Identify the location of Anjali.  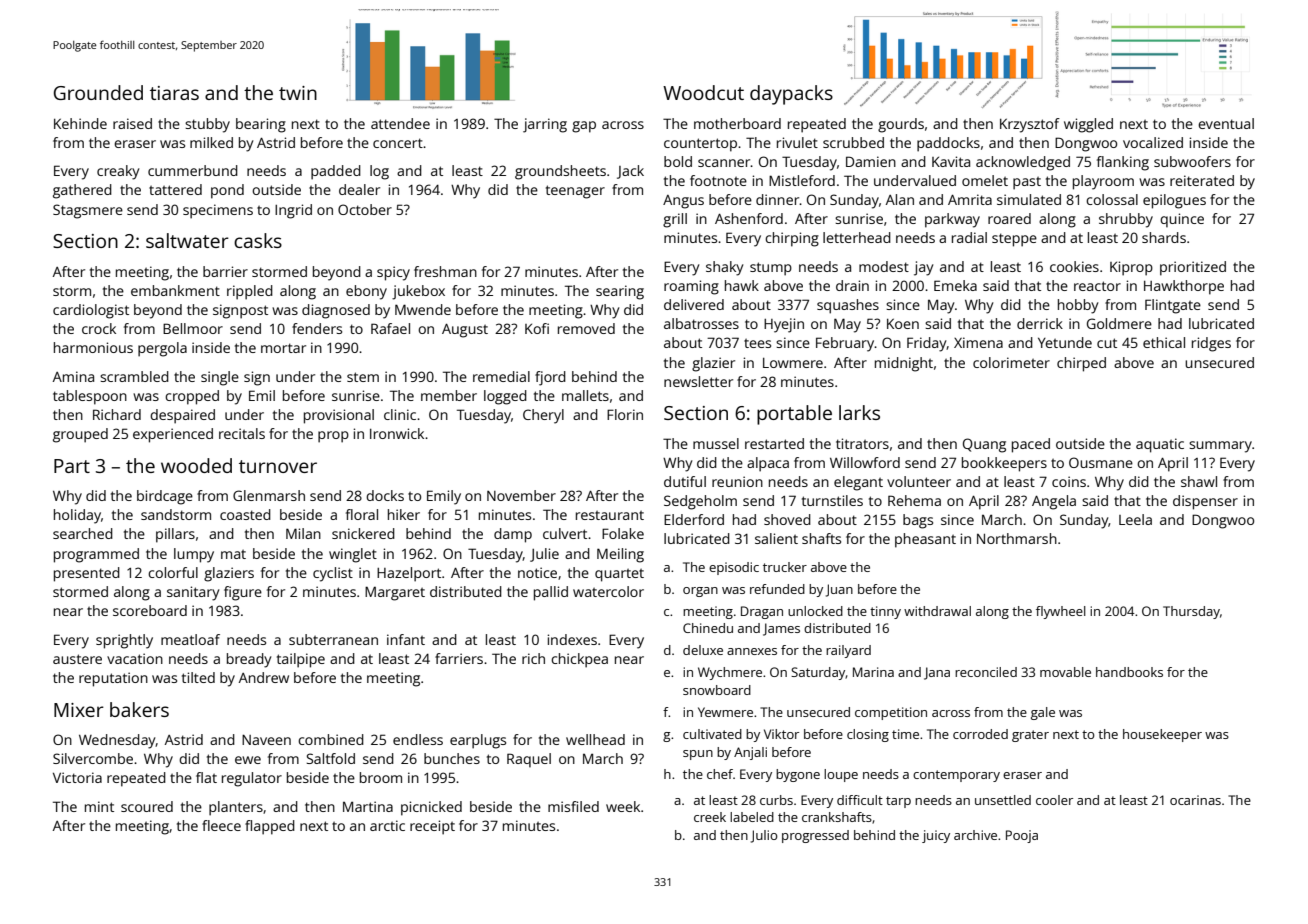
(750, 753).
